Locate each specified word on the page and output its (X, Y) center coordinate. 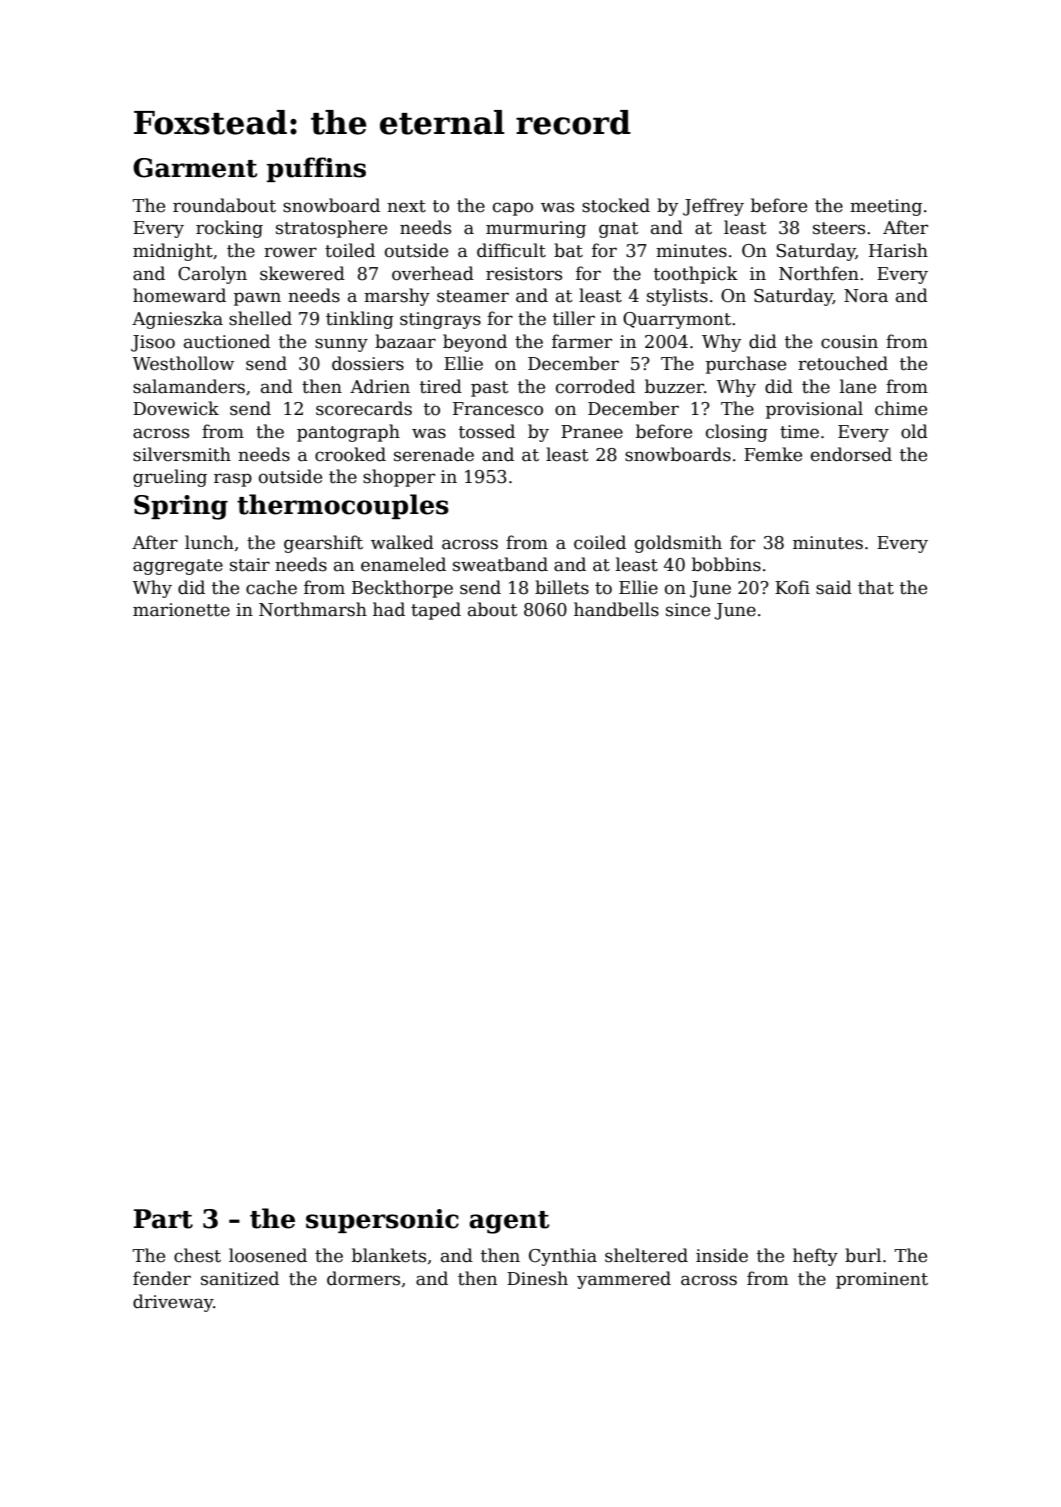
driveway (173, 1303)
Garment (195, 168)
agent (509, 1222)
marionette (181, 610)
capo (513, 209)
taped (436, 611)
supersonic (382, 1221)
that (876, 587)
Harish (898, 250)
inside (722, 1255)
